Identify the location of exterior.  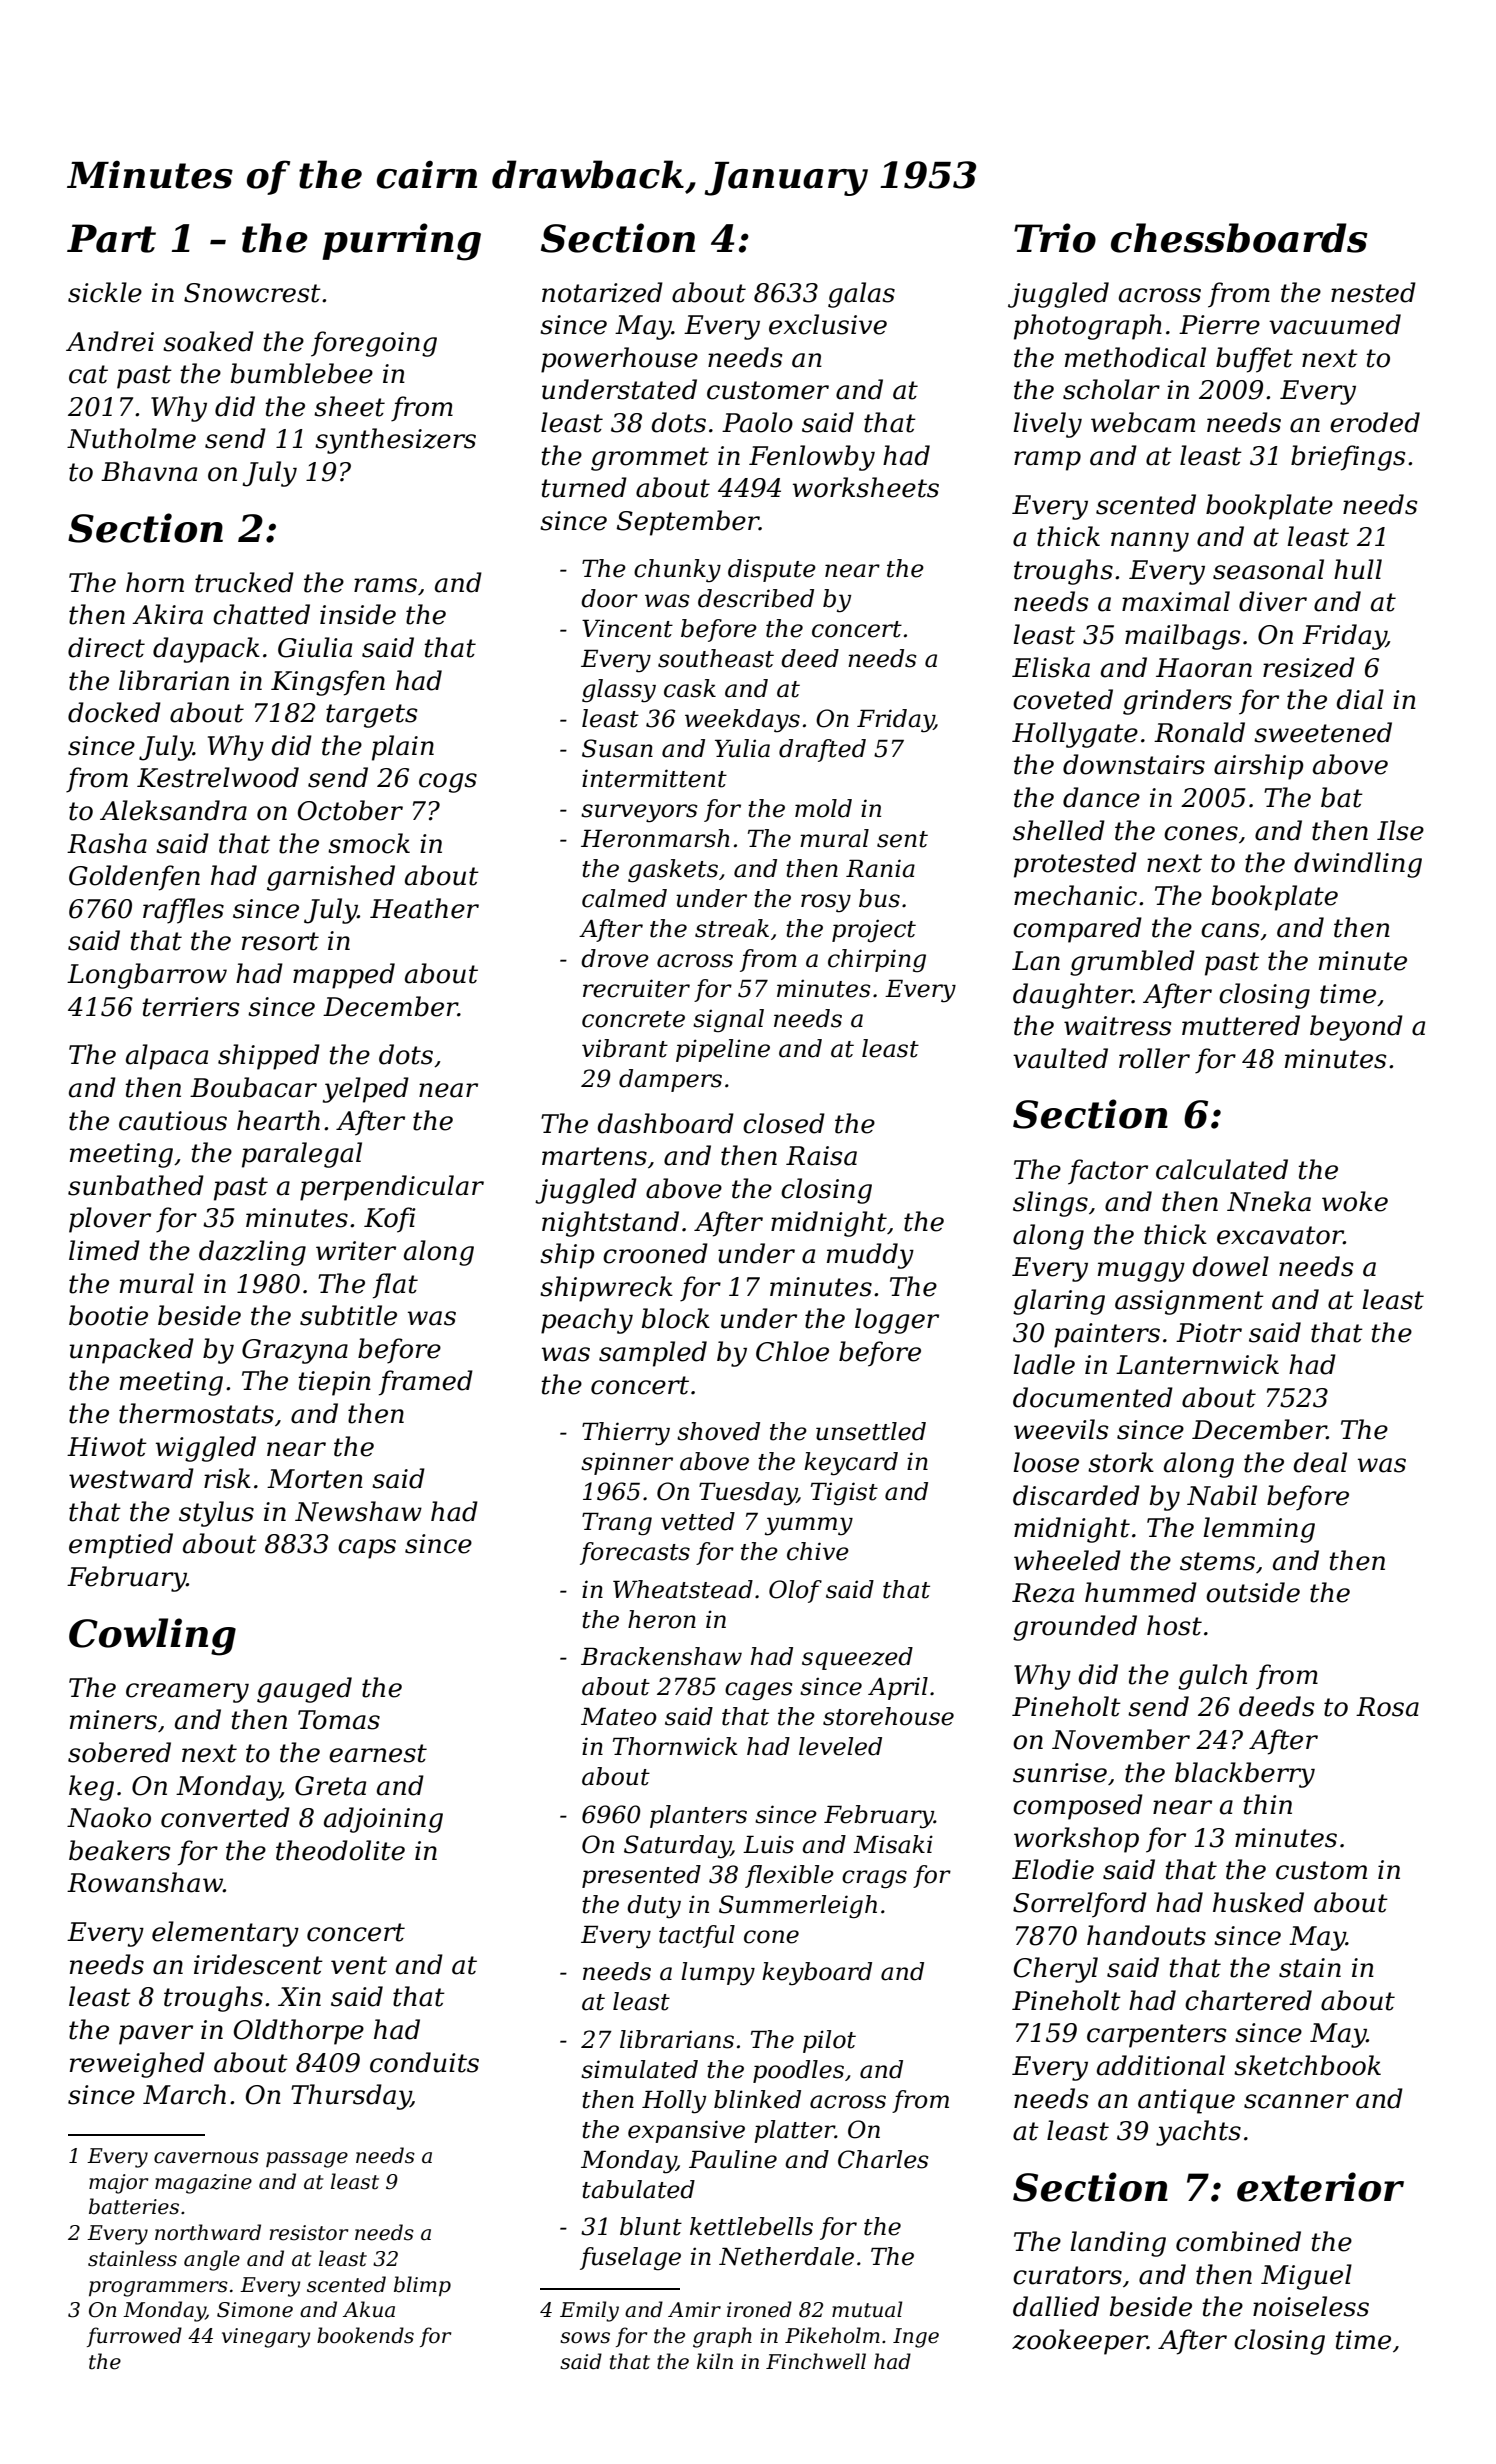
(1320, 2187).
